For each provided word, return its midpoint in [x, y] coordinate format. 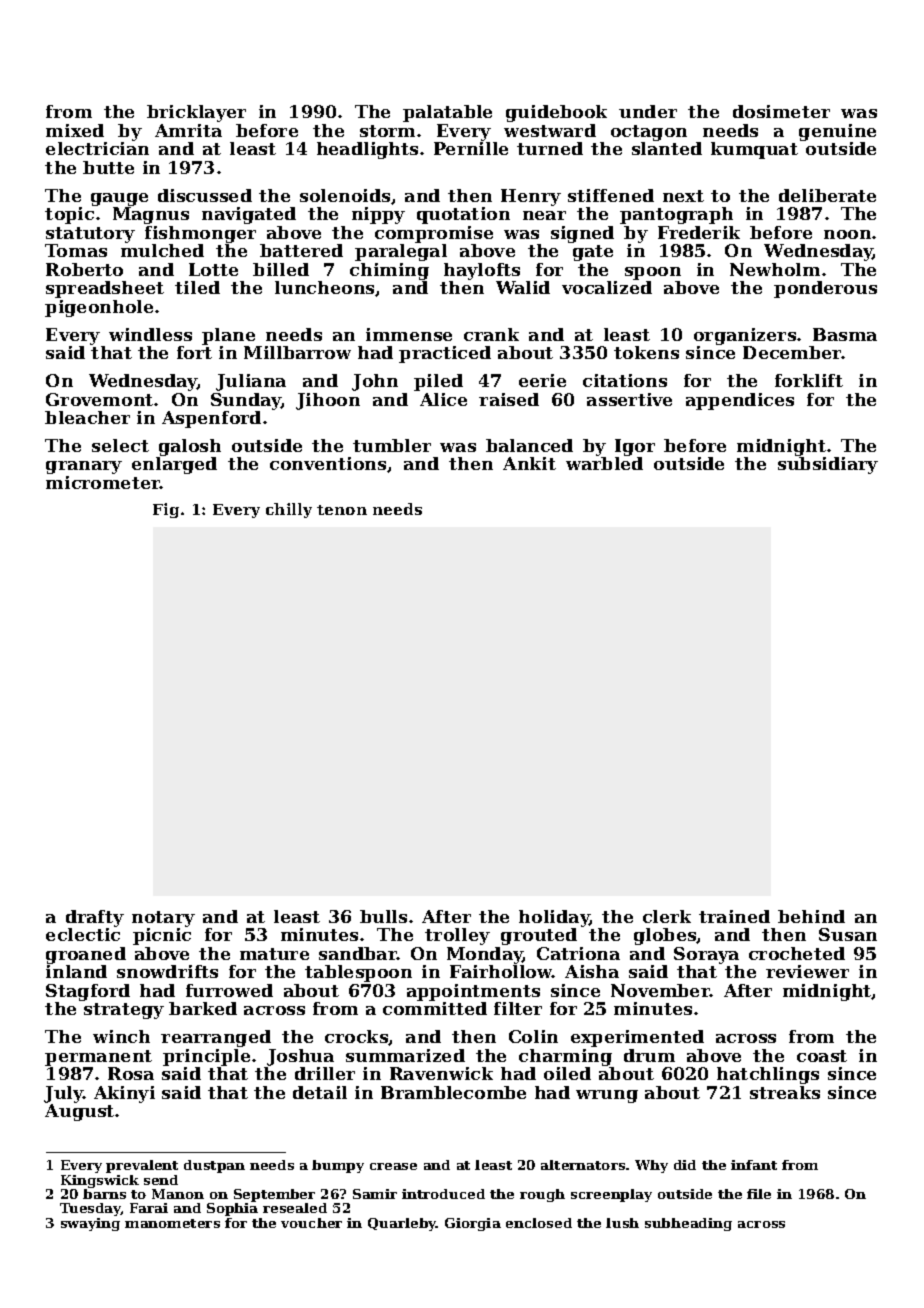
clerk [667, 916]
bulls [383, 916]
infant [754, 1165]
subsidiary [828, 465]
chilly [289, 510]
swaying [90, 1224]
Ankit [529, 463]
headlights [367, 150]
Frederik [699, 232]
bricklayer [196, 113]
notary [163, 919]
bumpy [338, 1166]
